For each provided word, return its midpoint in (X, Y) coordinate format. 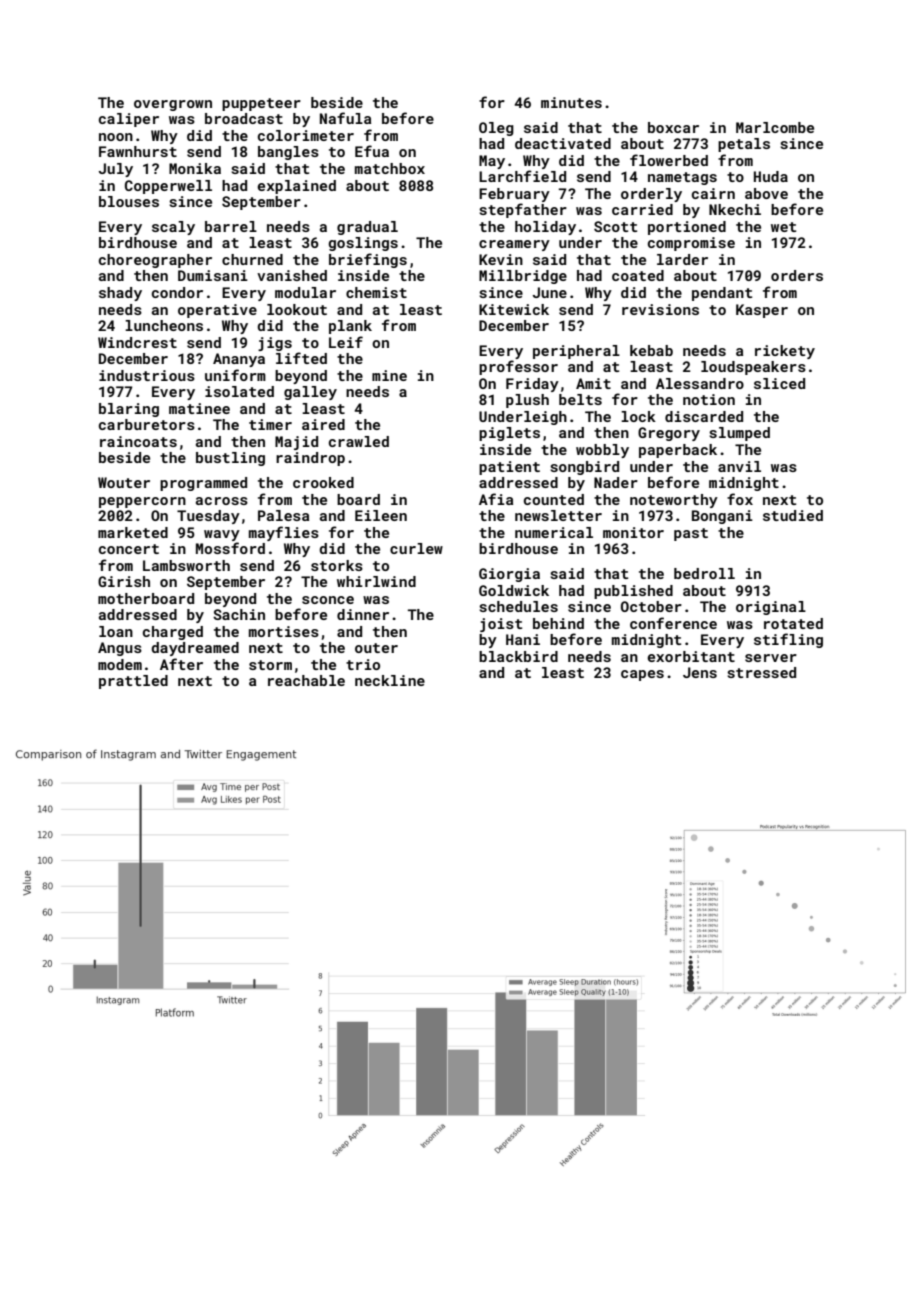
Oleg (496, 129)
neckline (390, 680)
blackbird (518, 656)
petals (744, 145)
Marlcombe (775, 127)
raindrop (310, 459)
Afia (496, 499)
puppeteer (261, 104)
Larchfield (522, 176)
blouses (129, 201)
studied (793, 515)
